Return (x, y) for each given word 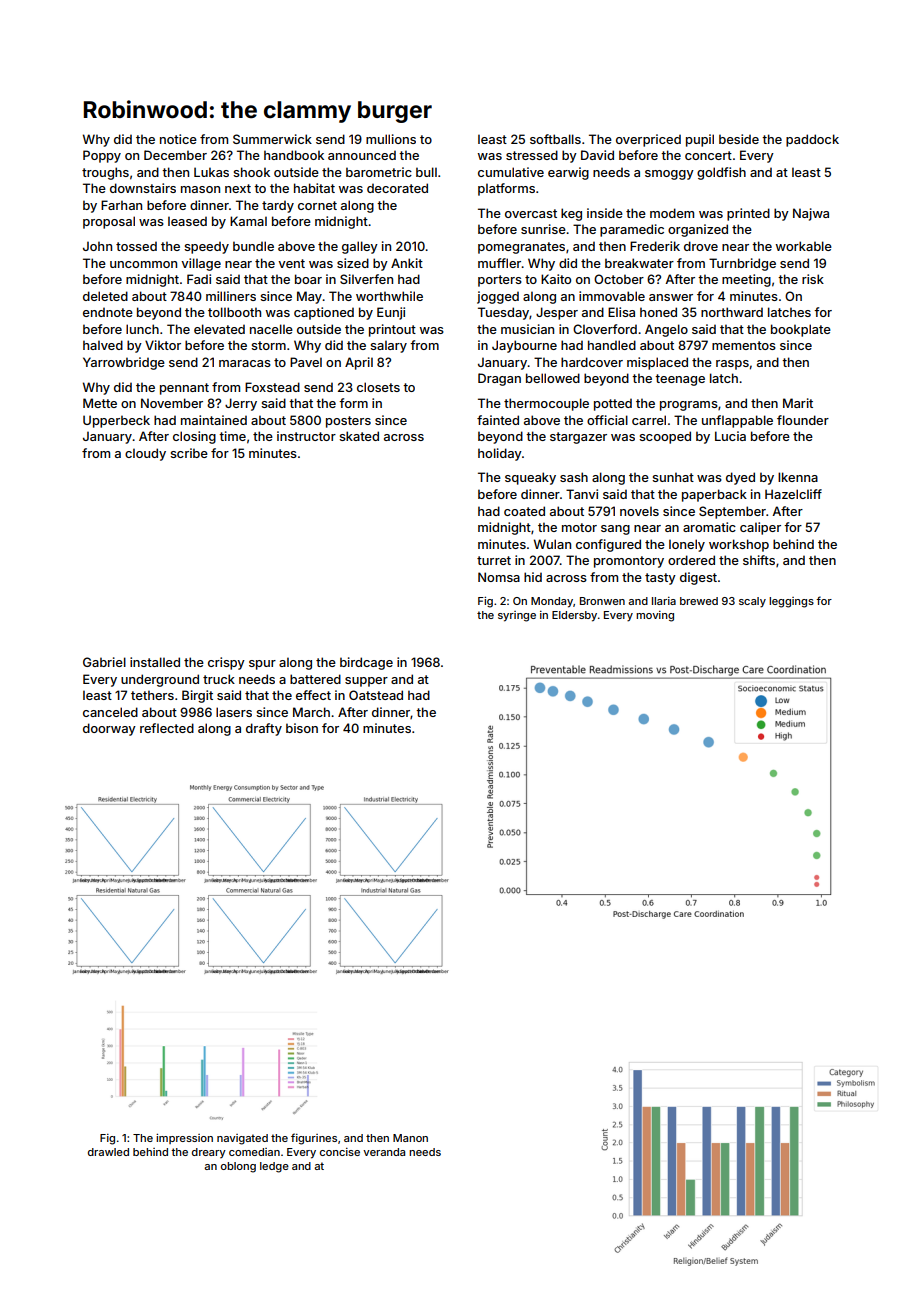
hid (533, 577)
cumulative (511, 172)
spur (262, 665)
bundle (253, 246)
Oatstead (376, 695)
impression (184, 1139)
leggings (791, 602)
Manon (410, 1138)
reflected (167, 728)
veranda (384, 1152)
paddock (812, 140)
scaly (752, 602)
